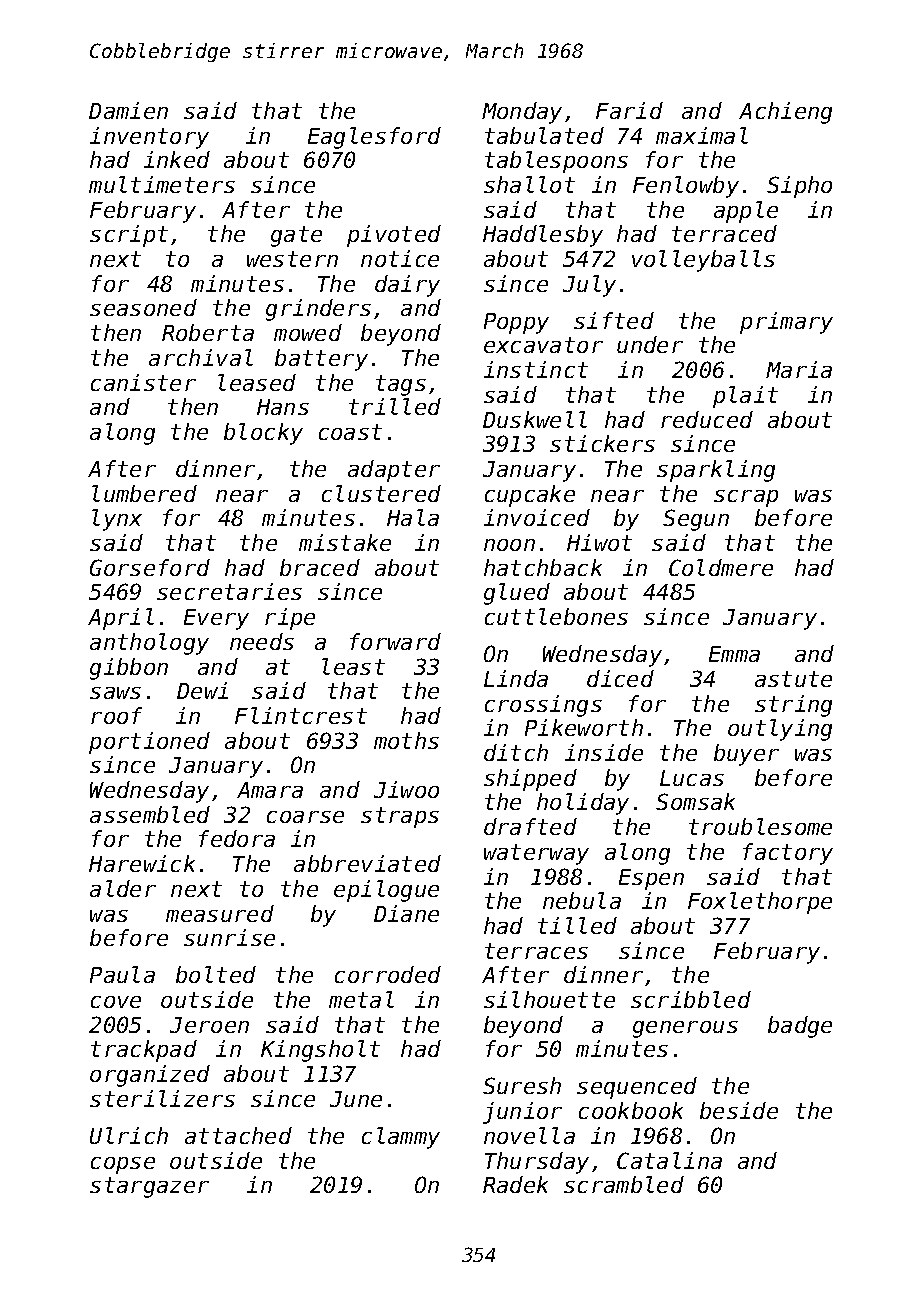 Image resolution: width=924 pixels, height=1314 pixels. Describe the element at coordinates (522, 113) in the image. I see `Monday` at that location.
